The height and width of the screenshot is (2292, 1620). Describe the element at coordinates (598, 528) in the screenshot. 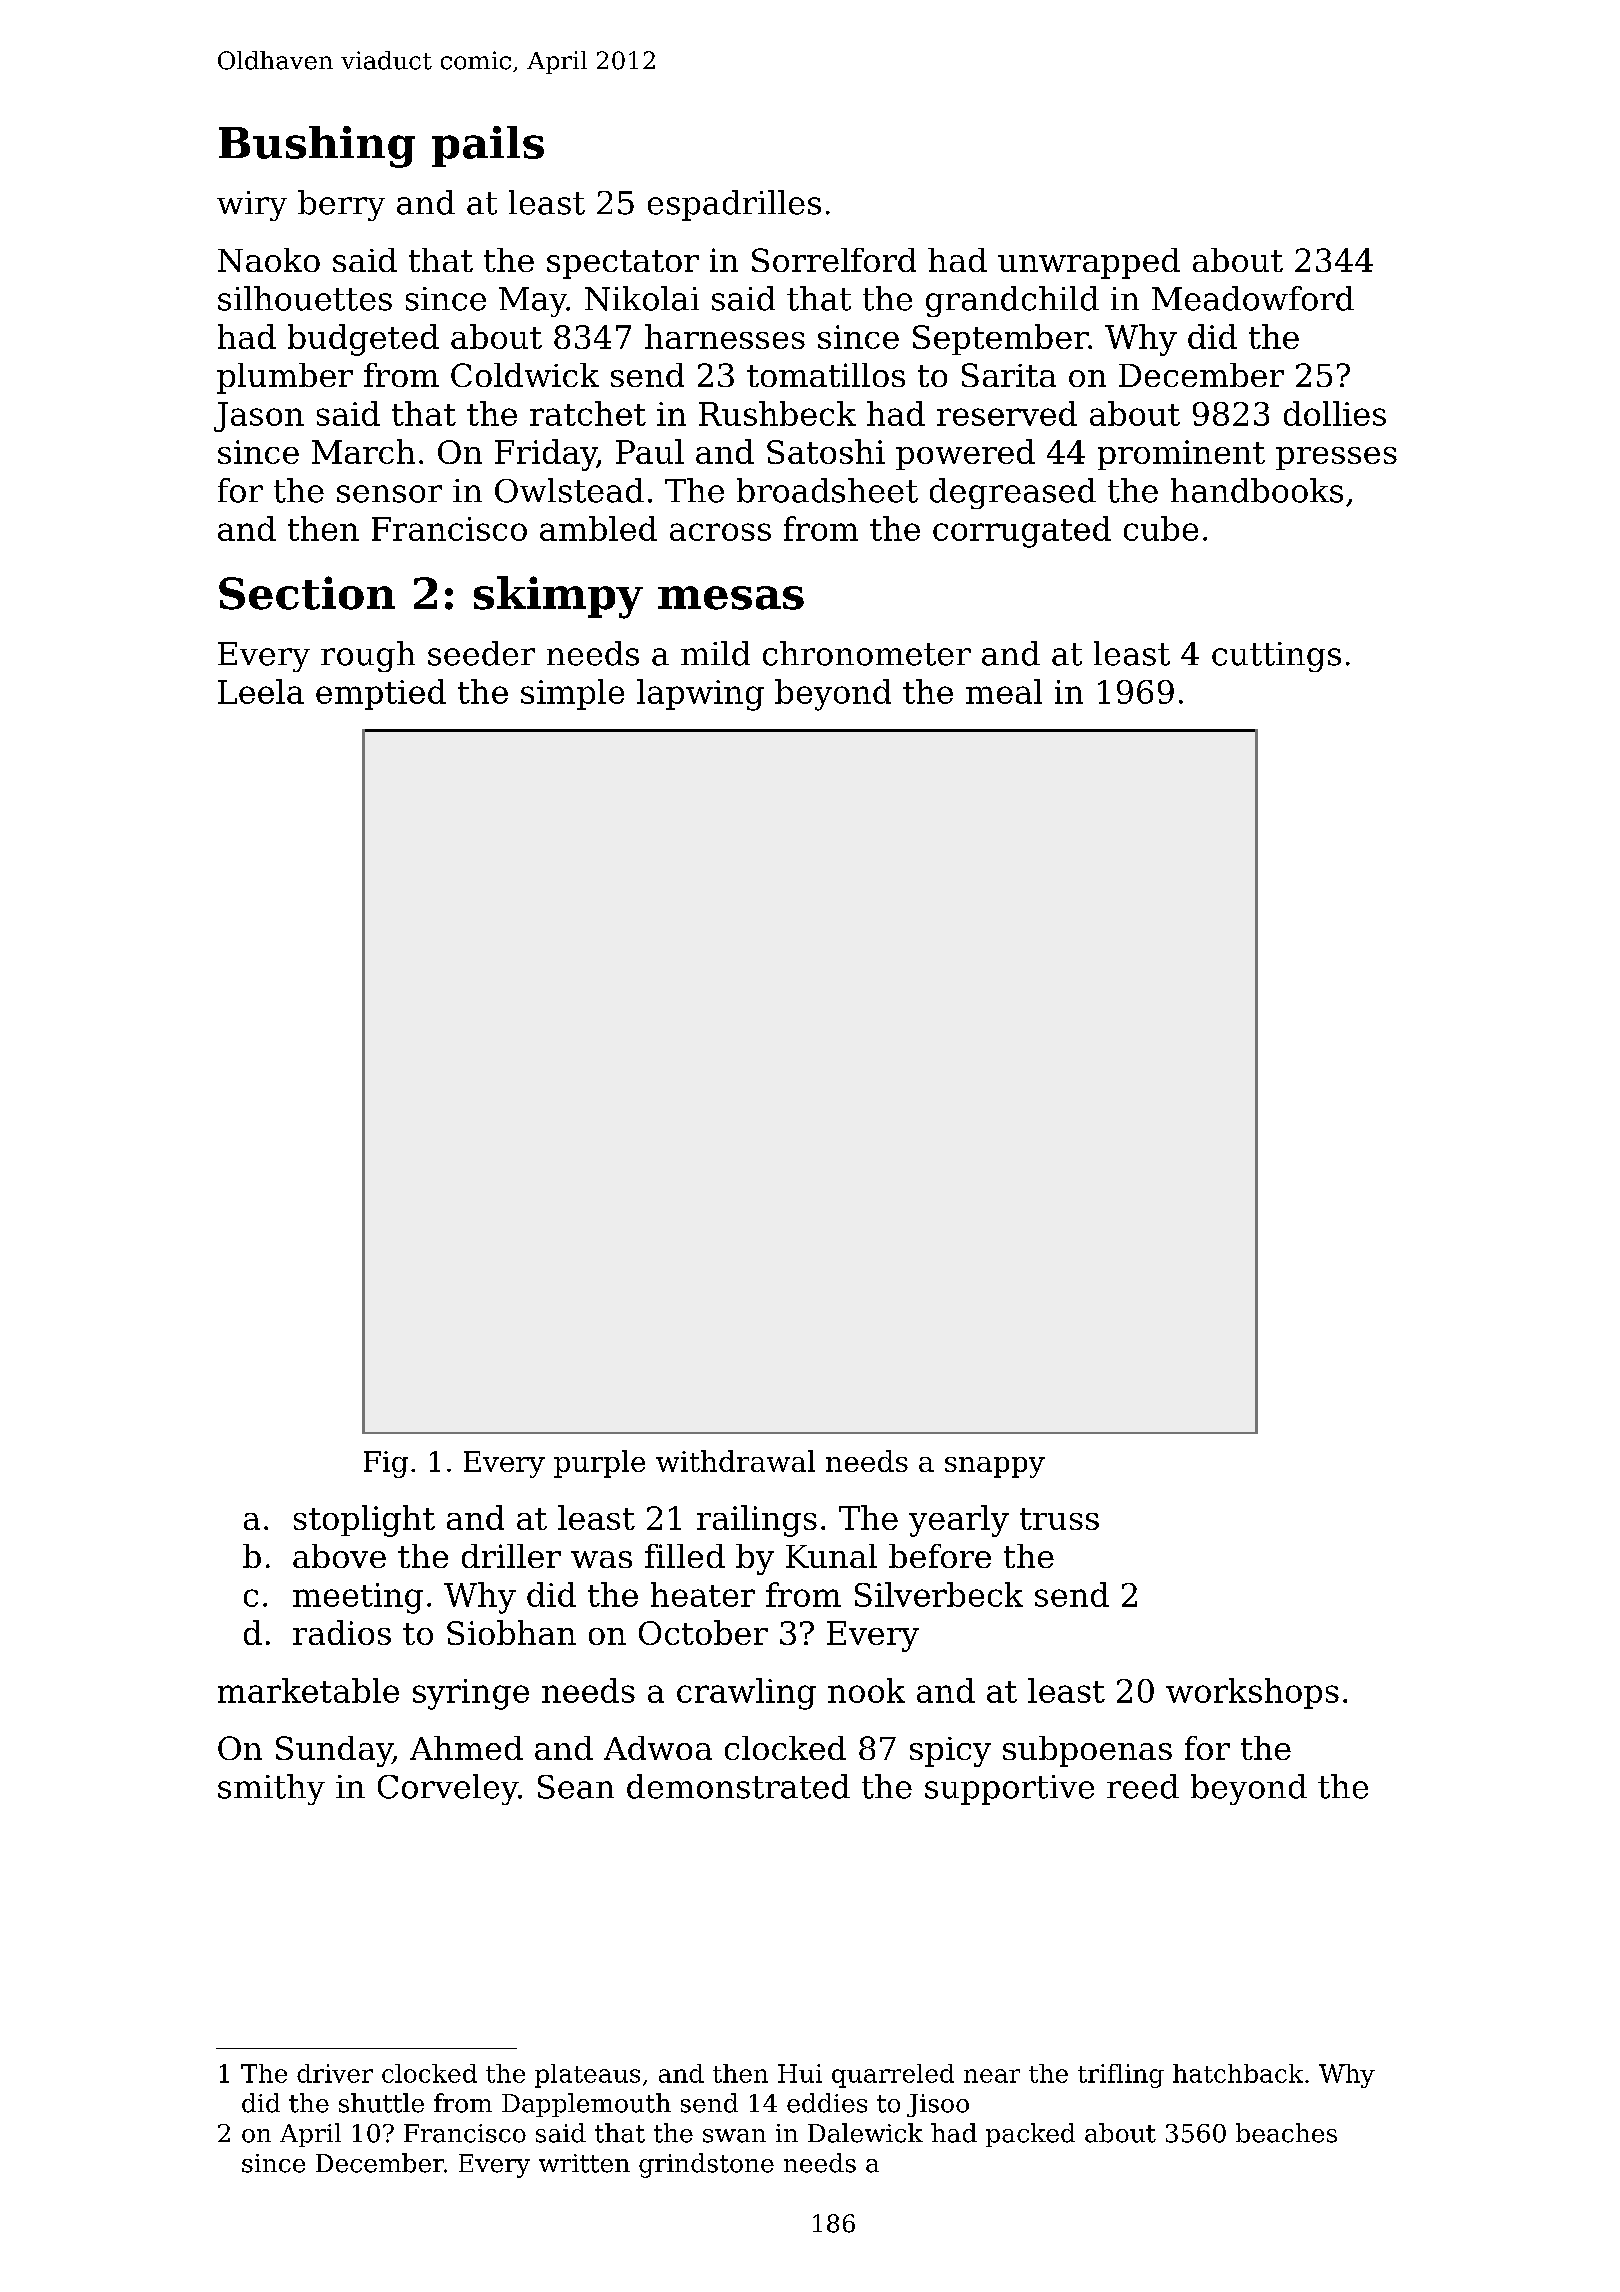

I see `ambled` at that location.
